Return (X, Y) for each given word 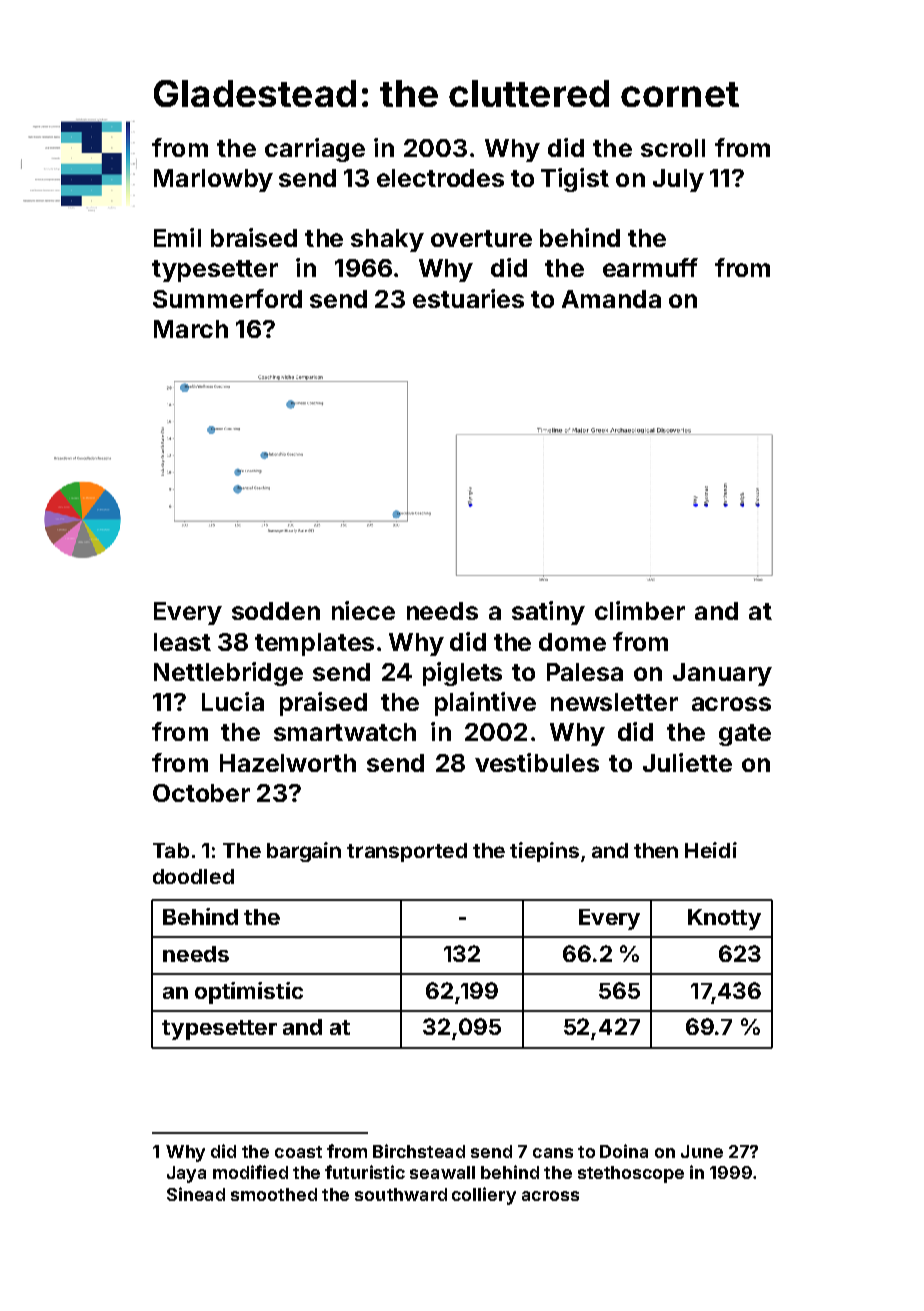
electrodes (440, 178)
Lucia (233, 701)
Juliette (687, 762)
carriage (315, 150)
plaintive (485, 704)
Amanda (611, 299)
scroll (673, 148)
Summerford (227, 298)
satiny (548, 613)
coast (298, 1152)
